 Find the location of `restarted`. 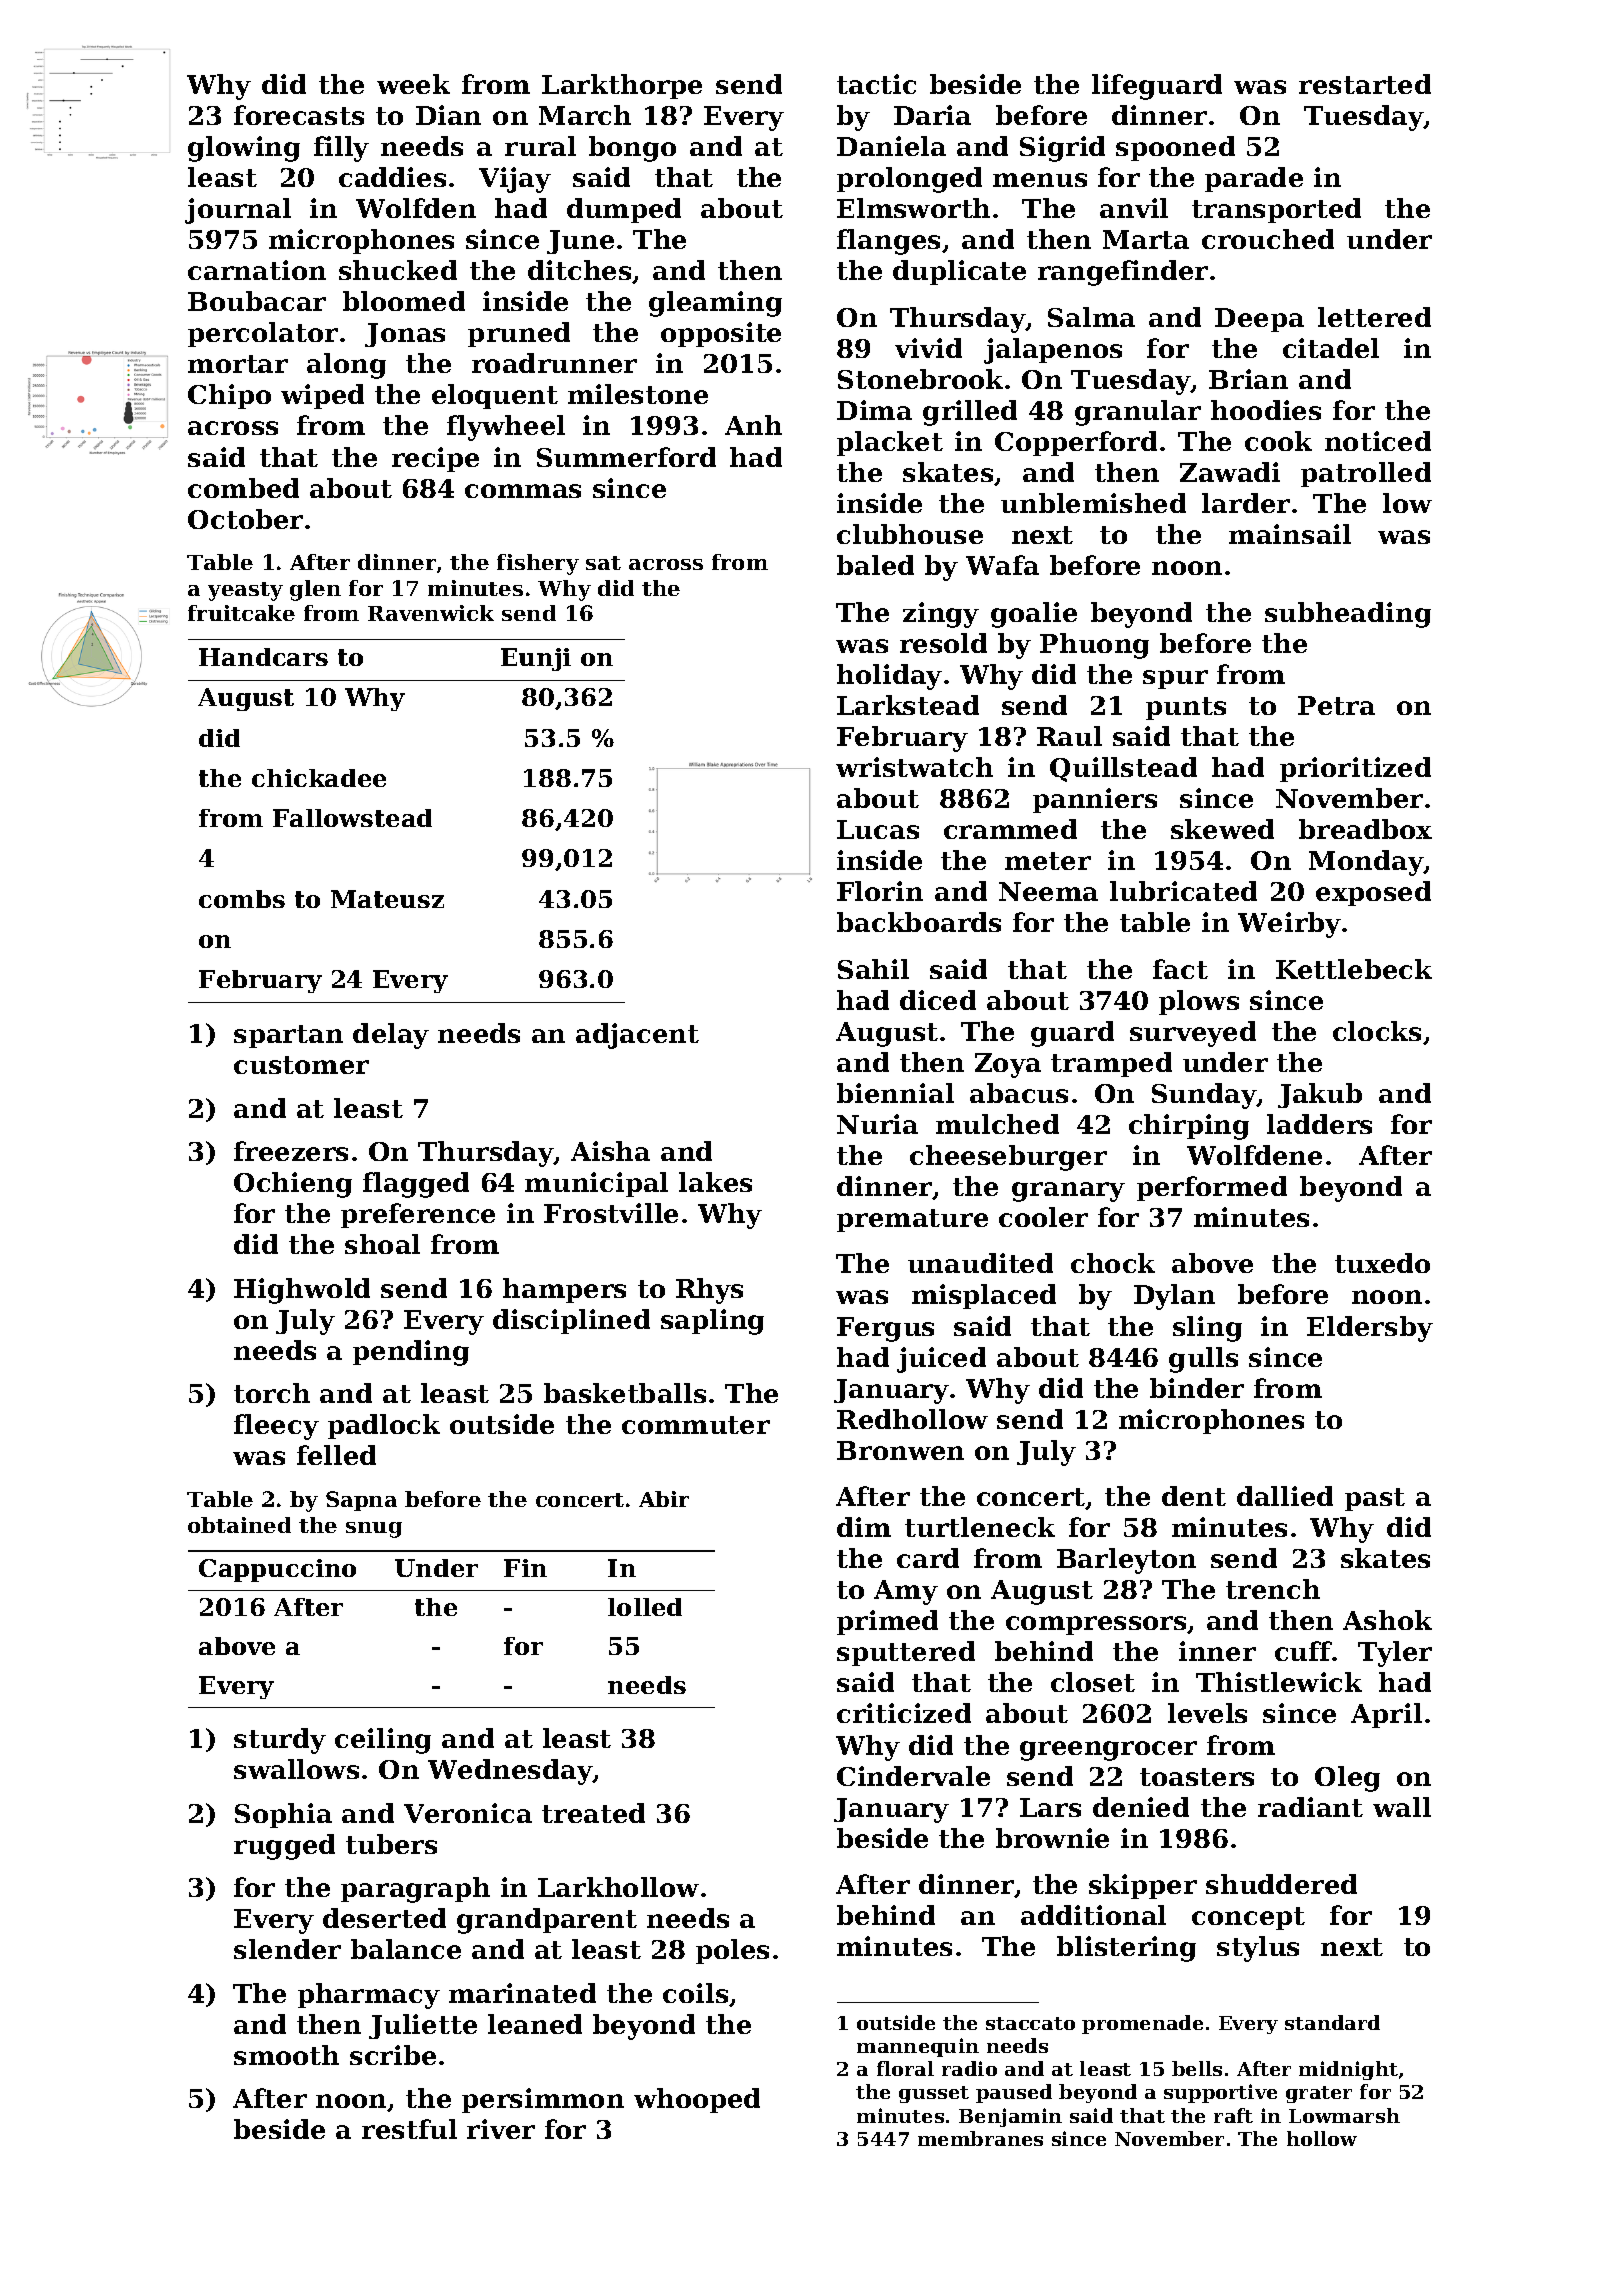

restarted is located at coordinates (1365, 84).
